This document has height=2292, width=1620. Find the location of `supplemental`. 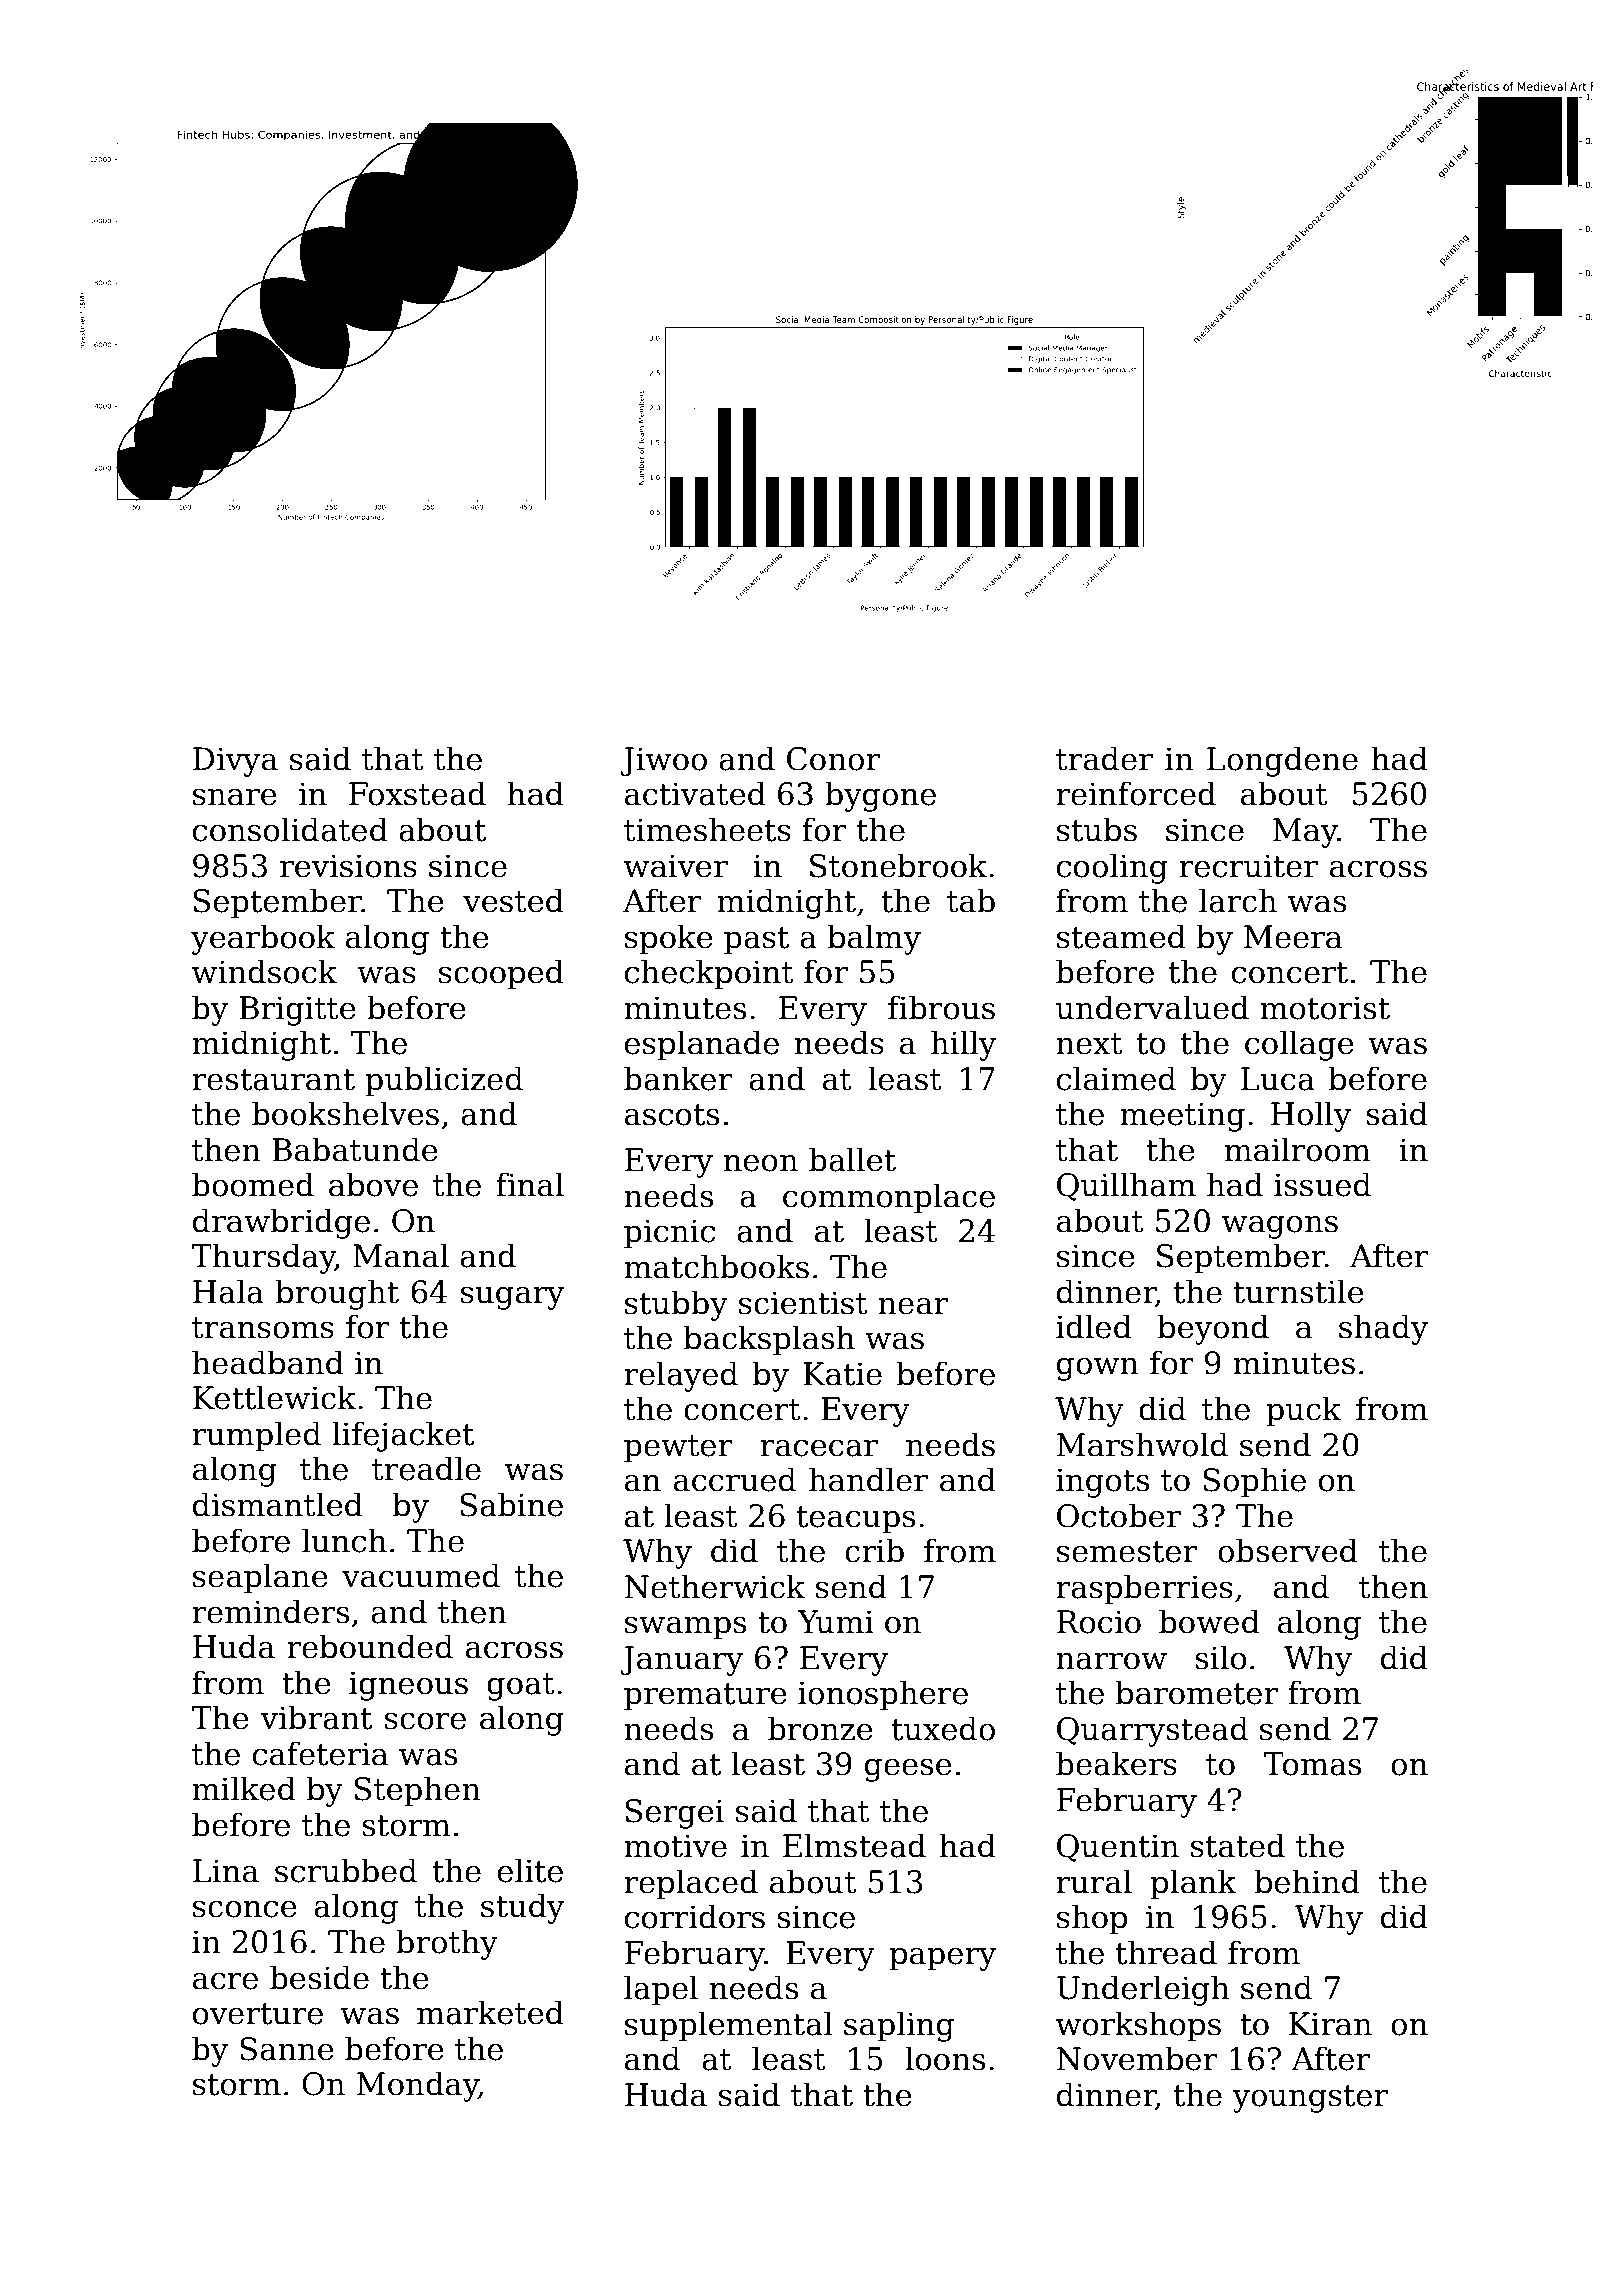

supplemental is located at coordinates (729, 2026).
